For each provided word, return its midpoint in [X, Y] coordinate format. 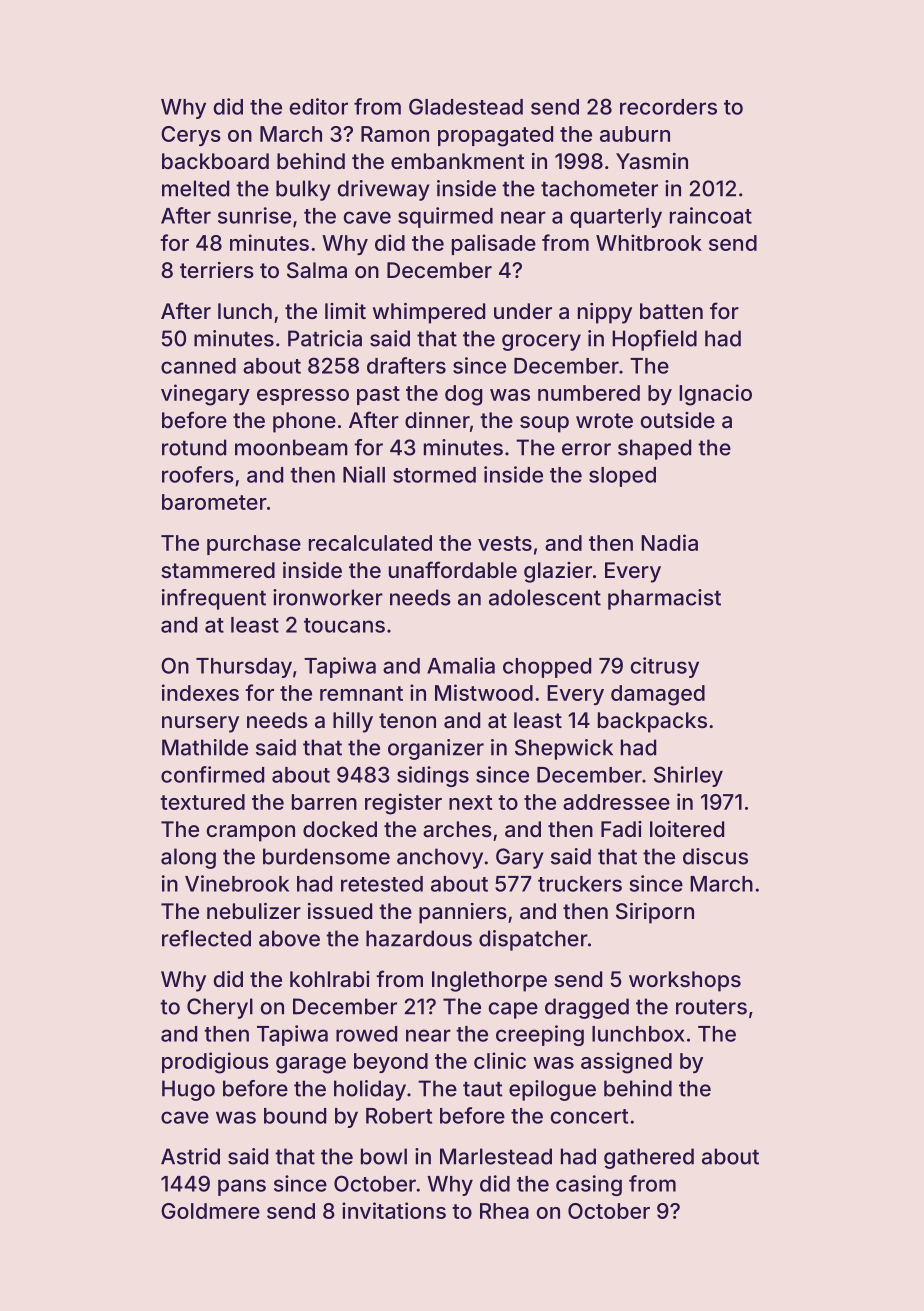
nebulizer [254, 911]
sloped [622, 477]
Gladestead [466, 106]
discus [715, 856]
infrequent [214, 599]
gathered [649, 1158]
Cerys [191, 136]
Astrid [190, 1156]
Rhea [504, 1211]
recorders [668, 107]
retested [382, 884]
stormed [434, 475]
